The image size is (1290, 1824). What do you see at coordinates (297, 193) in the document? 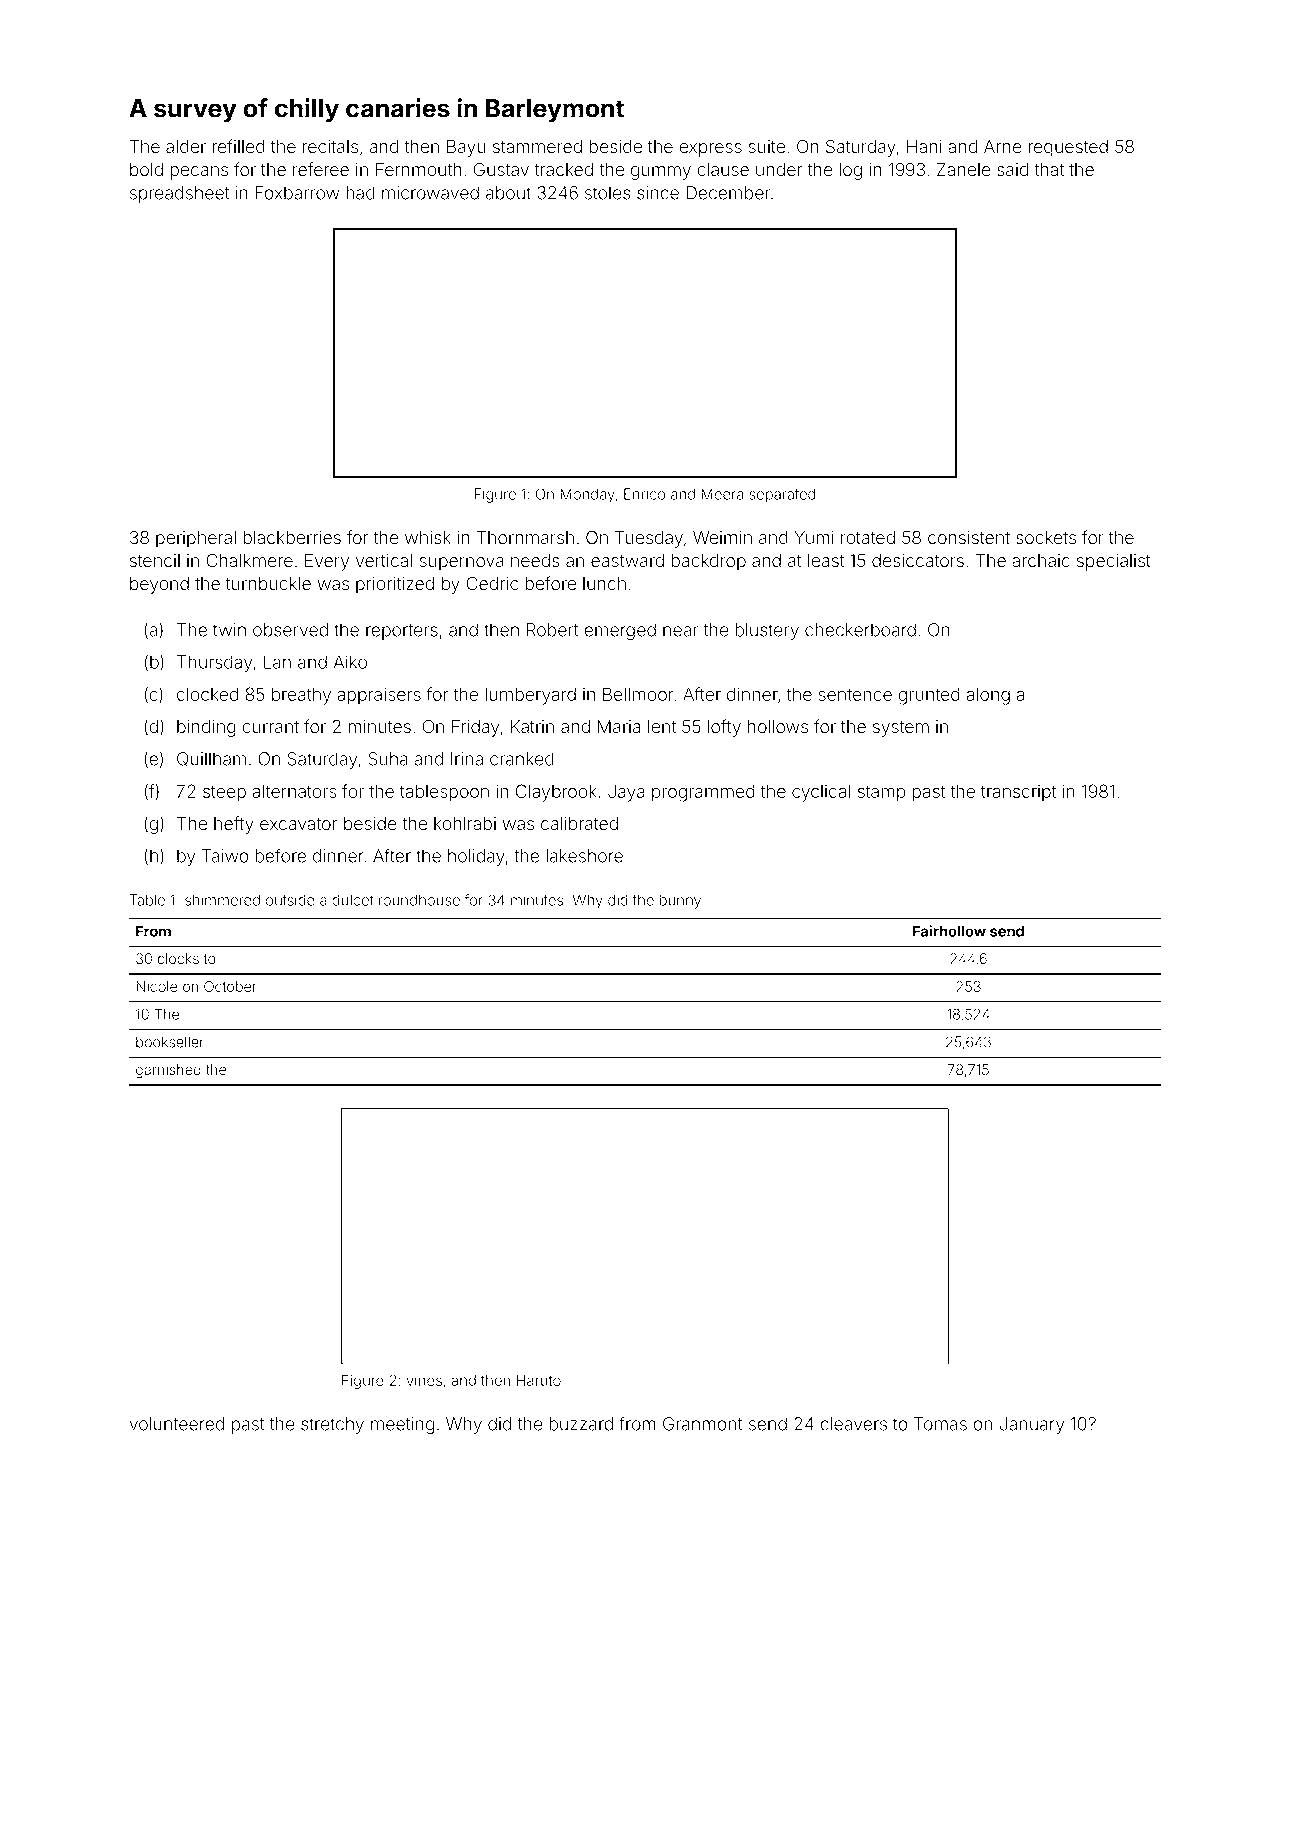
I see `Foxbarrow` at bounding box center [297, 193].
